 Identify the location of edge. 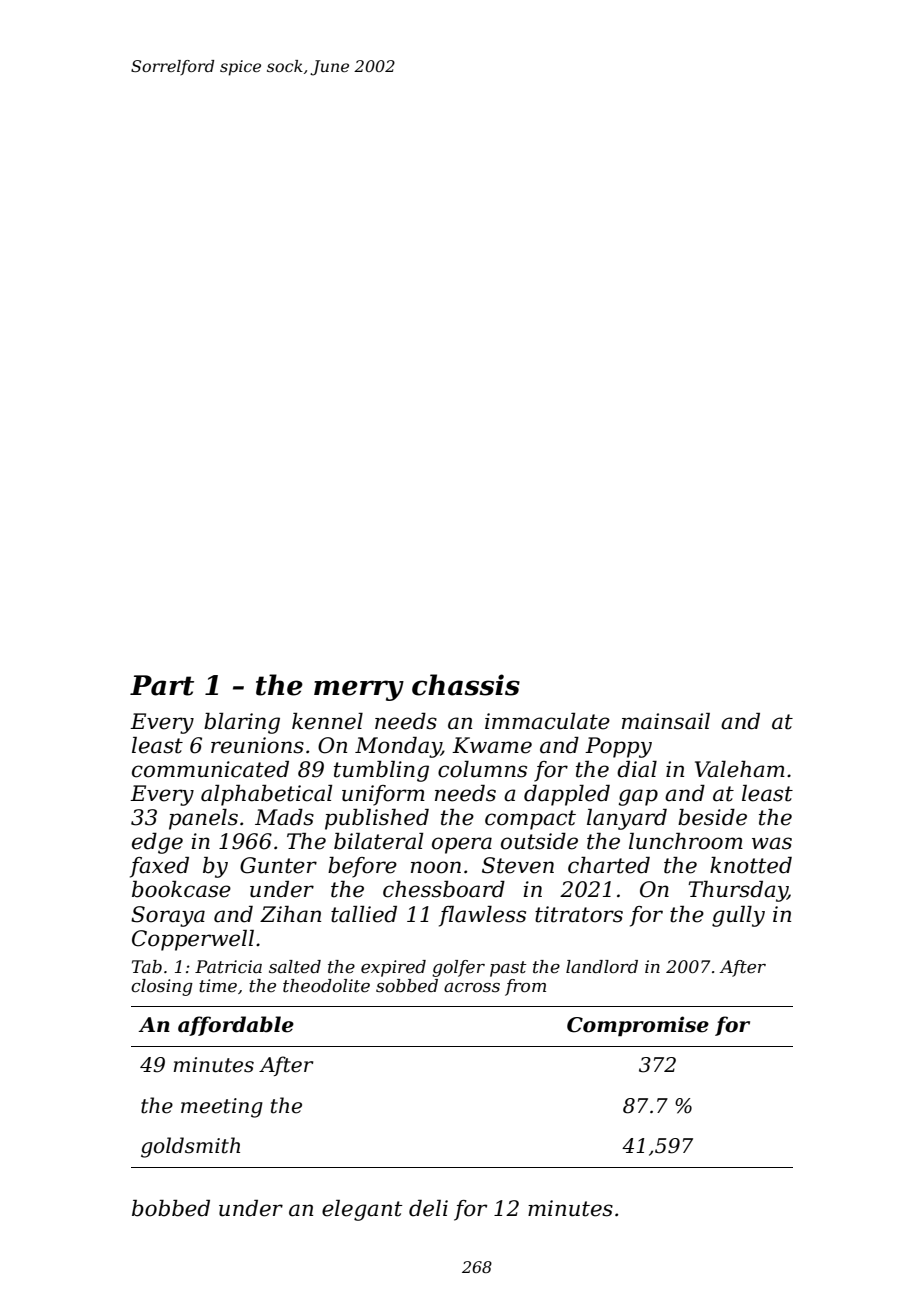
(157, 843).
